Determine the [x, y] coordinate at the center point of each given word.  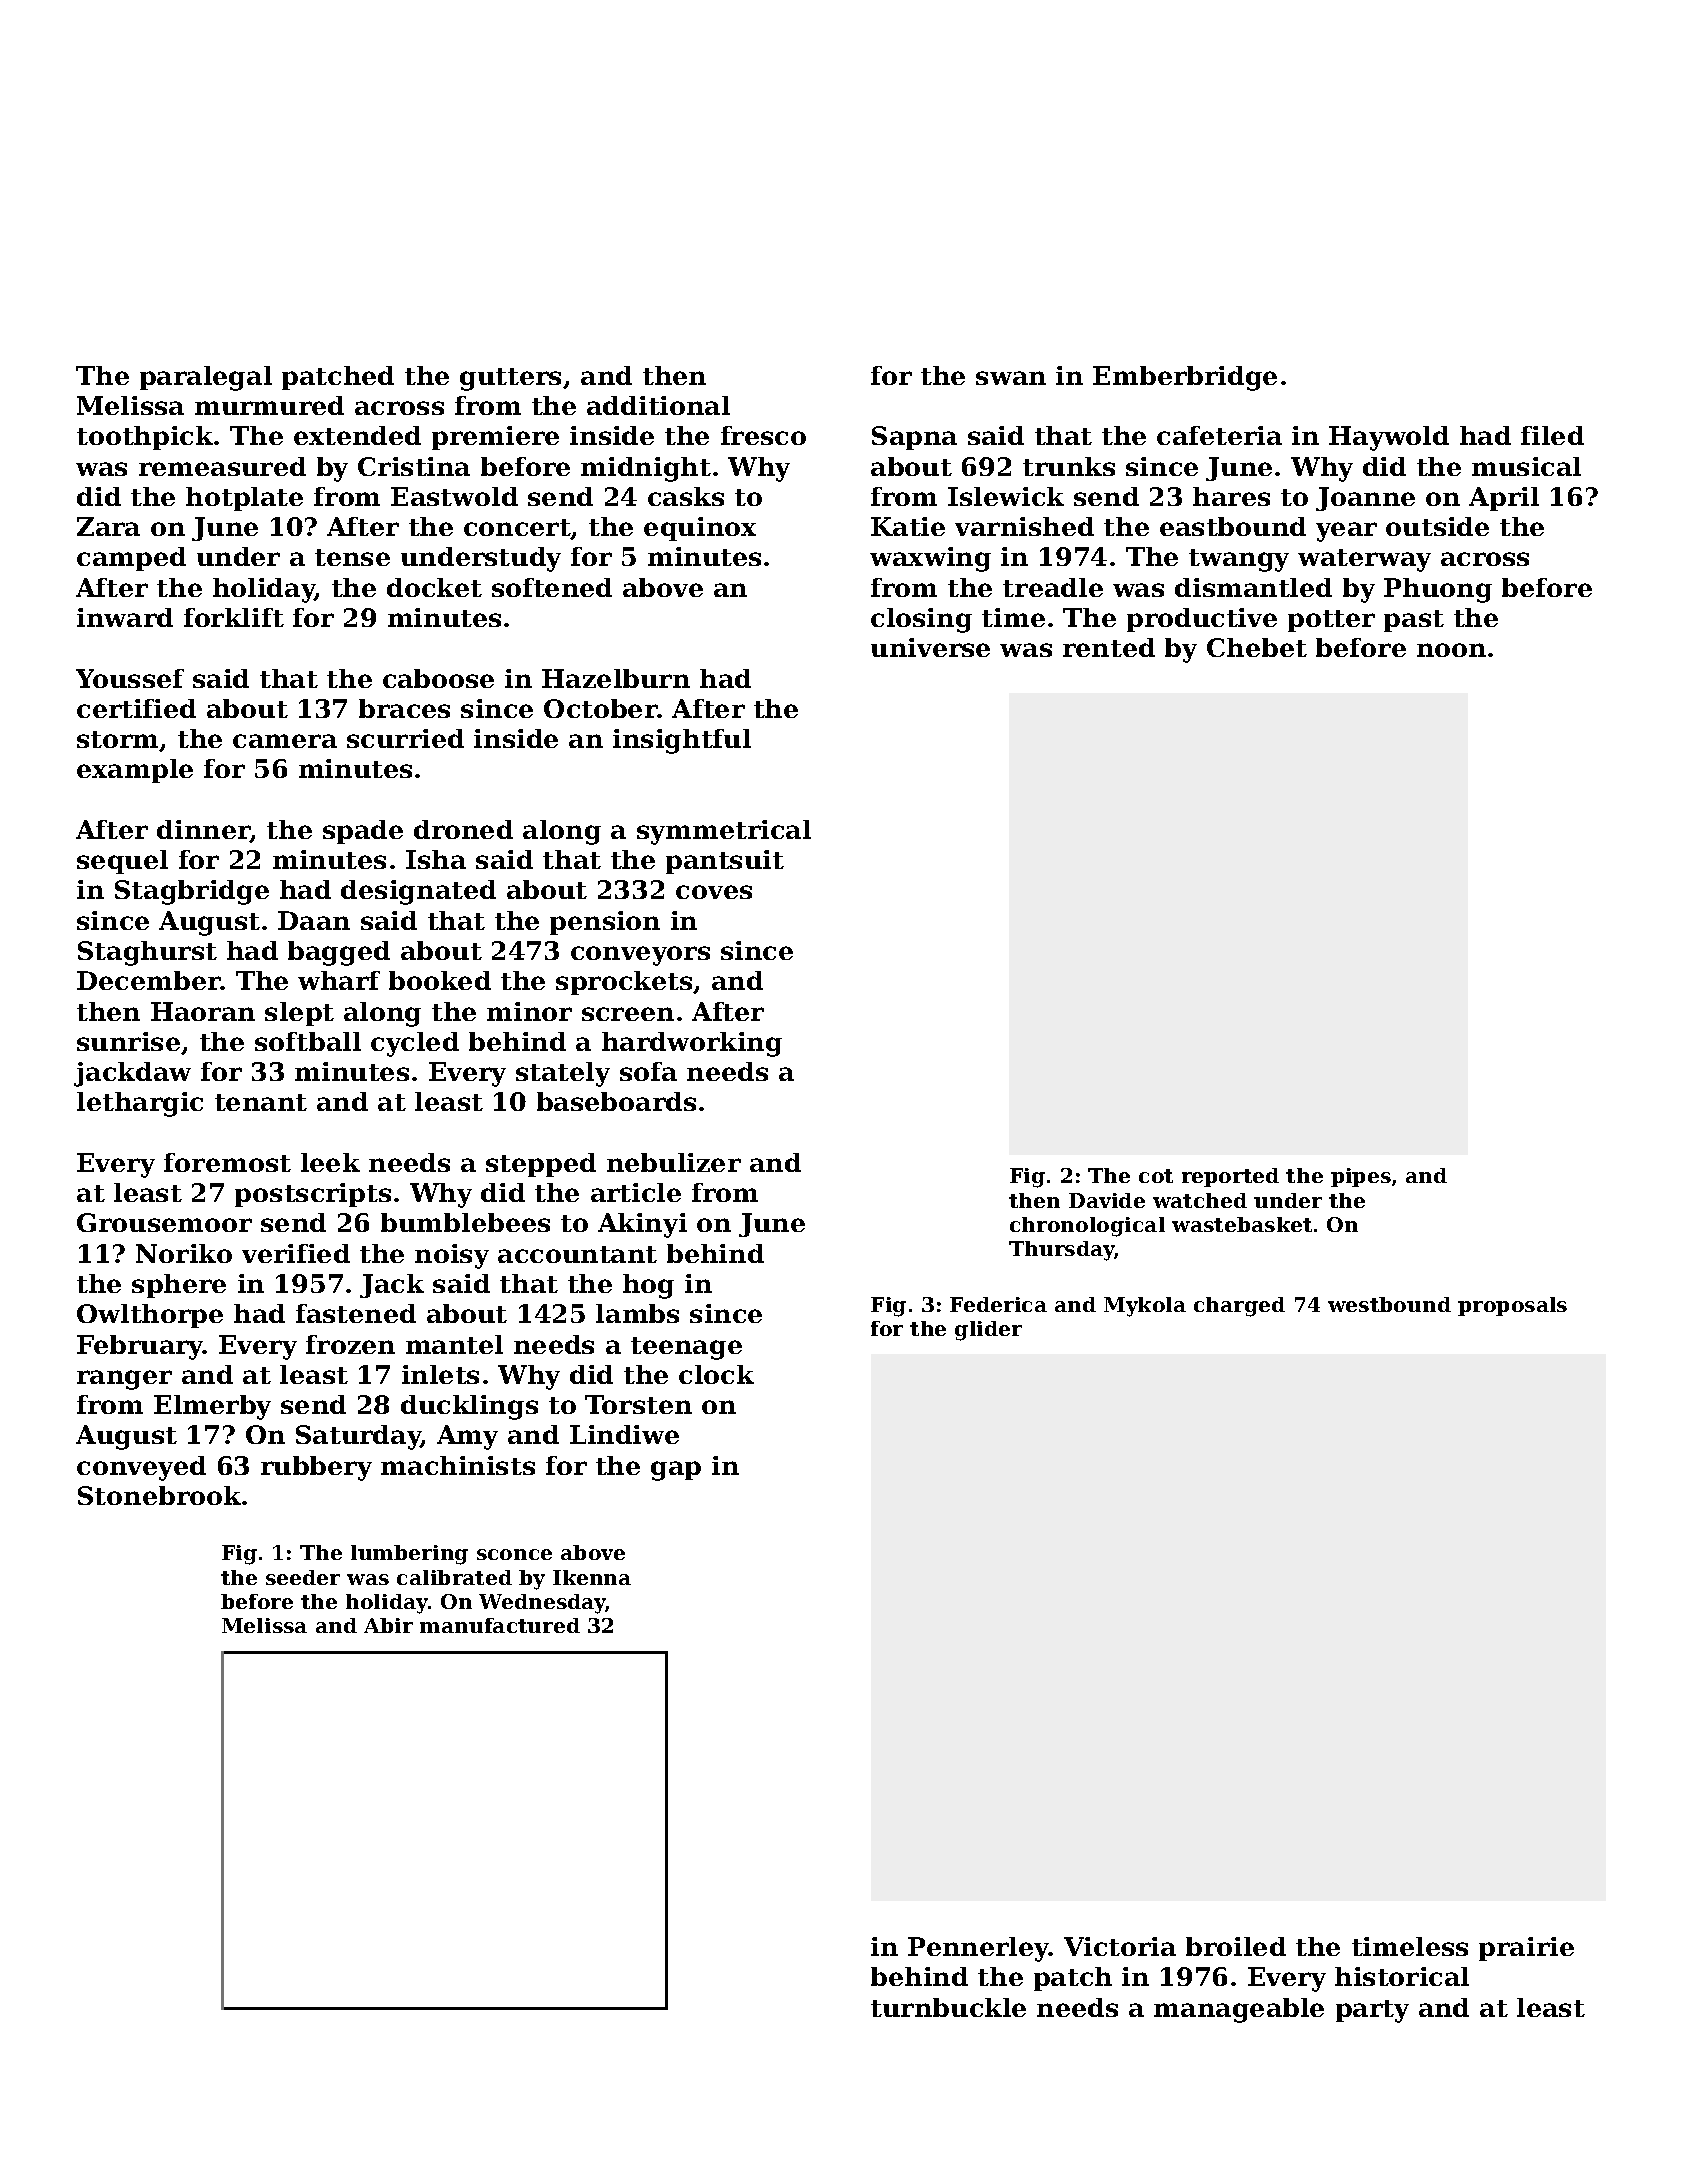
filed [1552, 435]
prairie [1526, 1949]
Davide [1107, 1200]
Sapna [914, 438]
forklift [234, 617]
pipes [1361, 1177]
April [1504, 499]
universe [930, 647]
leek [330, 1162]
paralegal [206, 378]
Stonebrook [159, 1495]
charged [1239, 1307]
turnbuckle [948, 2007]
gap [676, 1471]
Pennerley [978, 1949]
